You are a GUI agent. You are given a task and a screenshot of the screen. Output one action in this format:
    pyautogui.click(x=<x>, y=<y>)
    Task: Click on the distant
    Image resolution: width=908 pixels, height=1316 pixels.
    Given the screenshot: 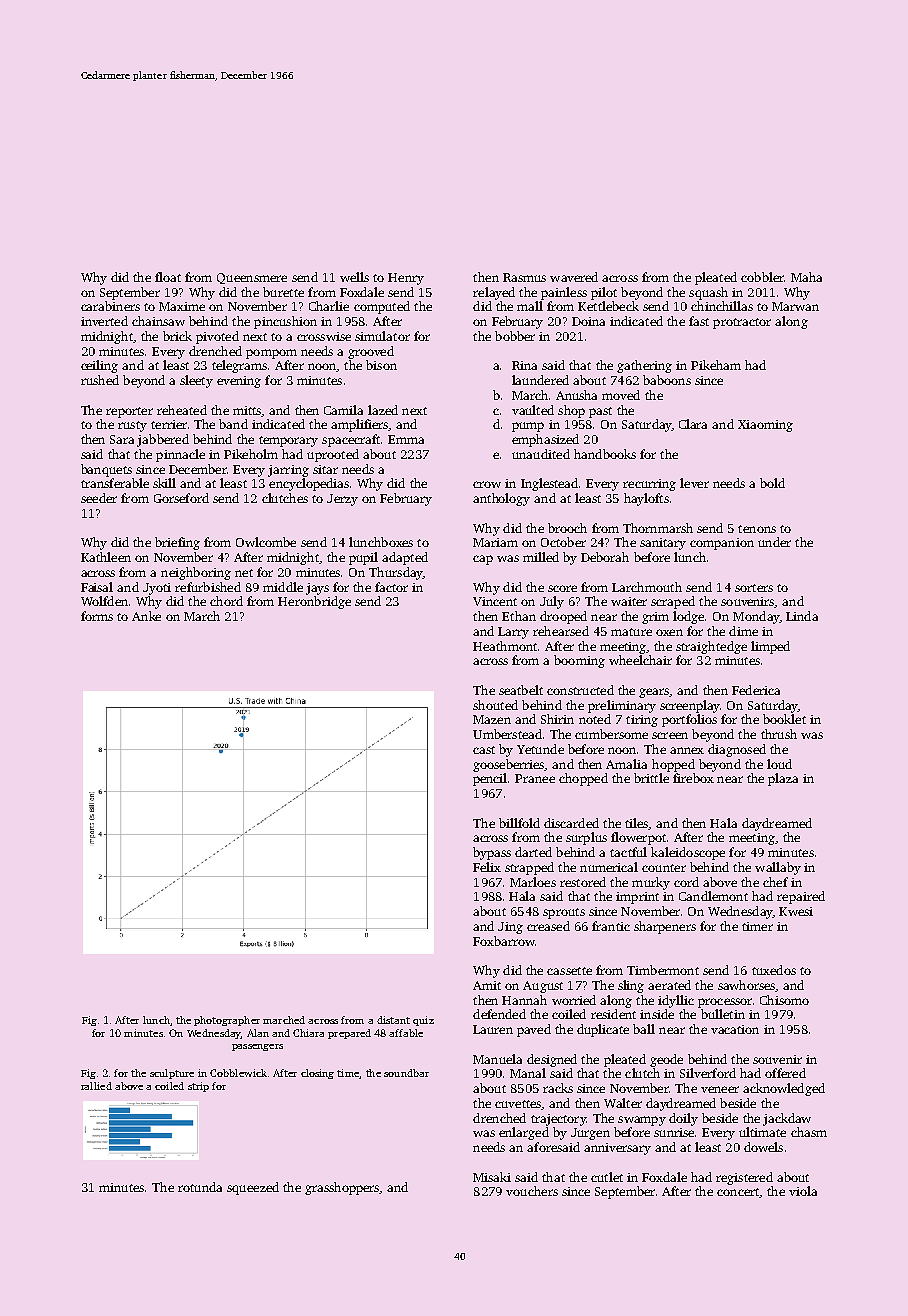 What is the action you would take?
    pyautogui.click(x=393, y=1020)
